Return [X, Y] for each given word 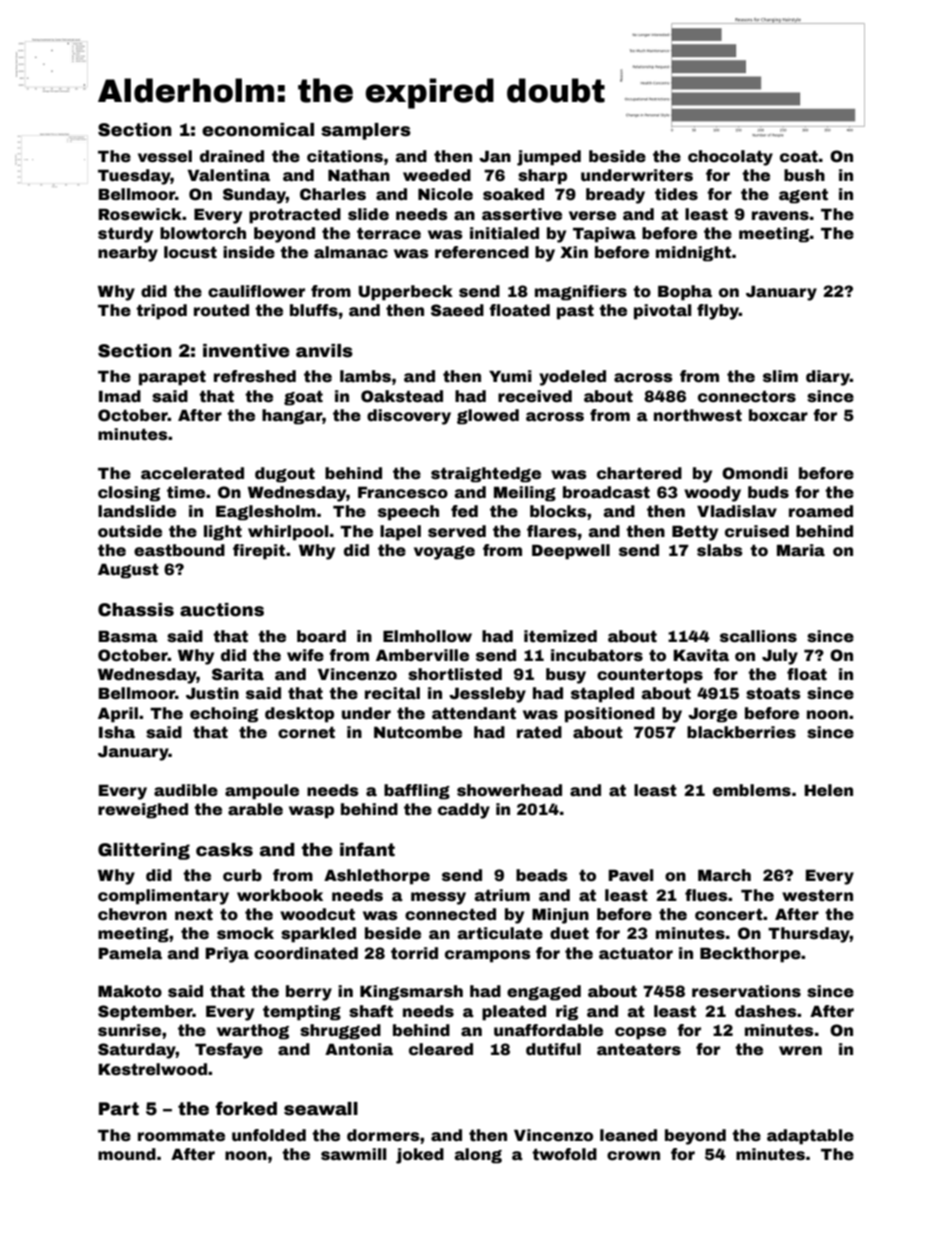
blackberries [741, 732]
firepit [259, 552]
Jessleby [487, 695]
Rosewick [140, 214]
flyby [718, 312]
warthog [253, 1032]
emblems [752, 790]
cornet [306, 733]
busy [566, 676]
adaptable [810, 1137]
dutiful [553, 1049]
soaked [513, 194]
